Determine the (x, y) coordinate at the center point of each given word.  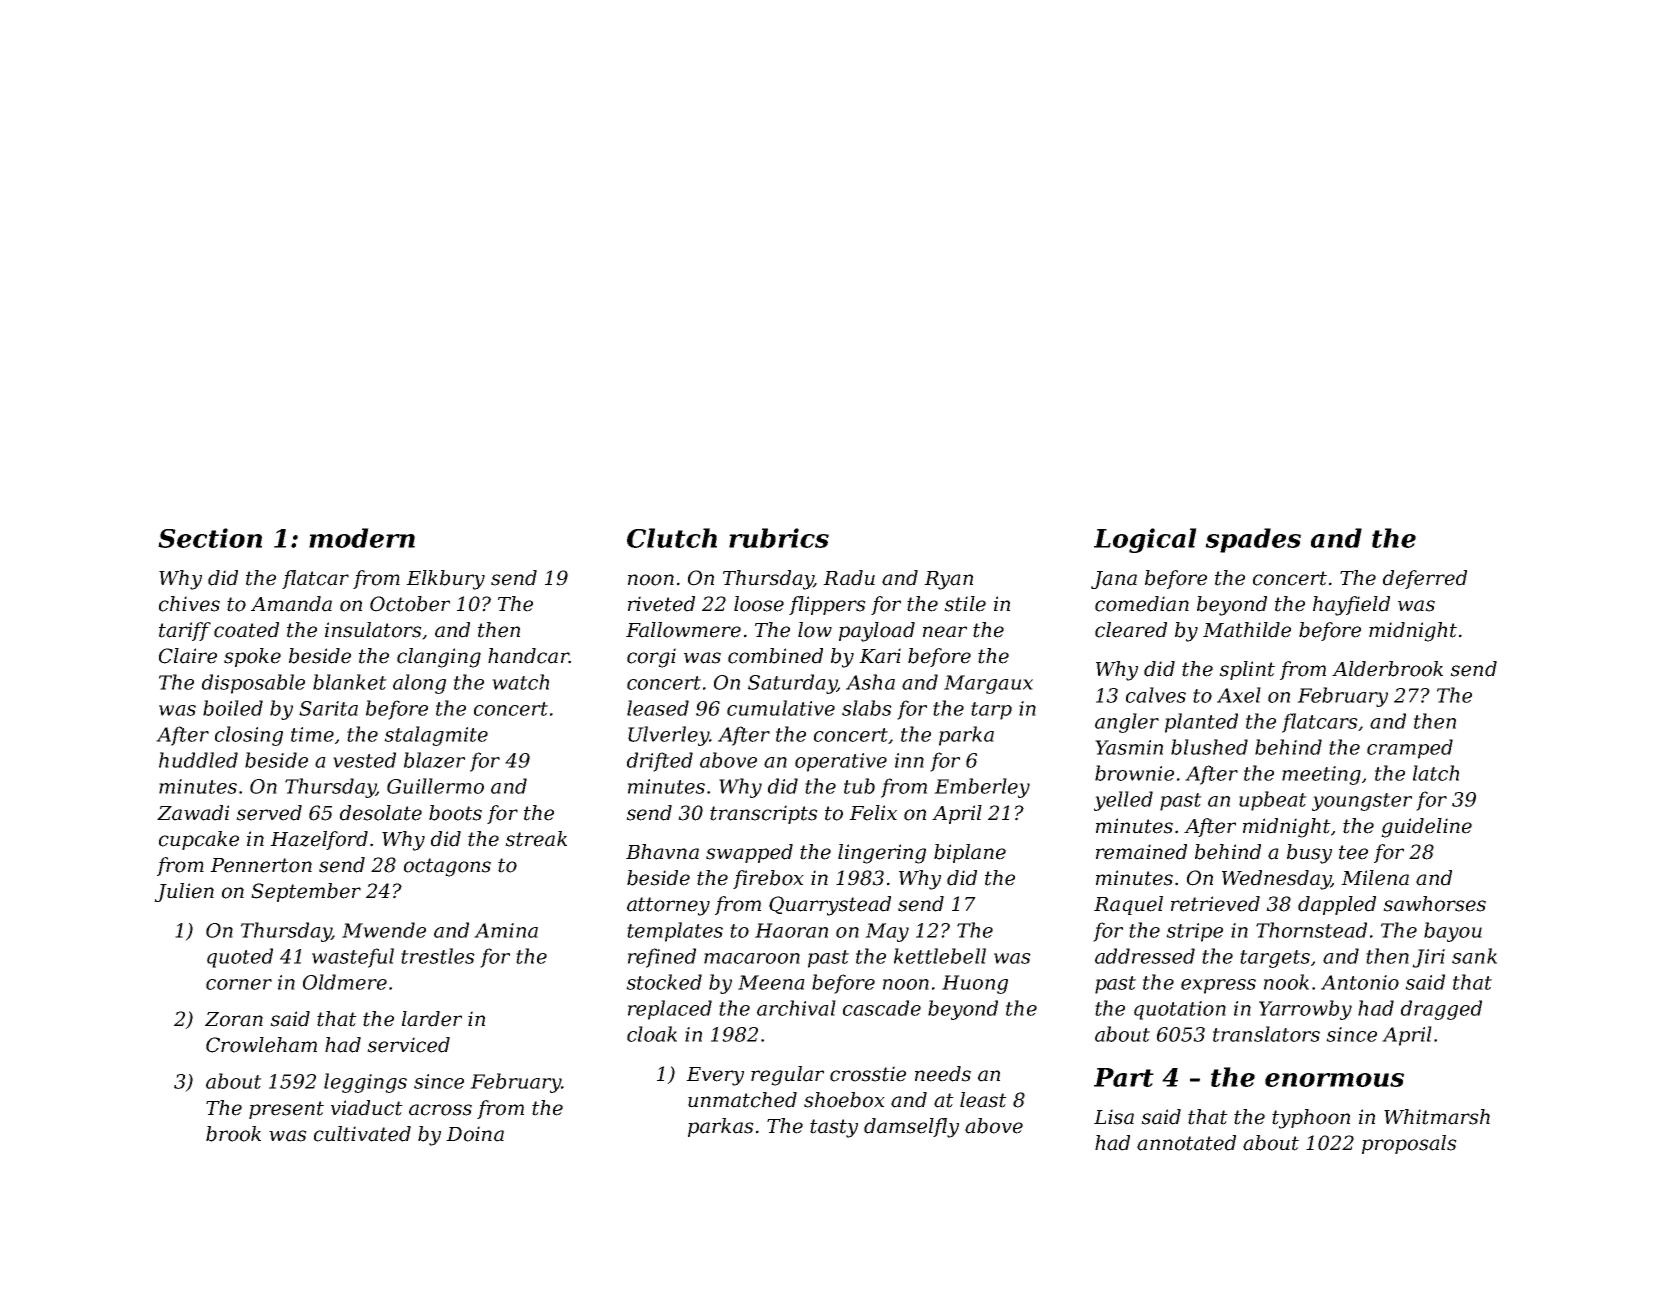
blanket (350, 682)
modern (362, 538)
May (887, 932)
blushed (1209, 747)
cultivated (362, 1134)
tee (1353, 852)
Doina (475, 1134)
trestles (438, 956)
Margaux (988, 684)
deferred (1425, 579)
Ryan (948, 580)
